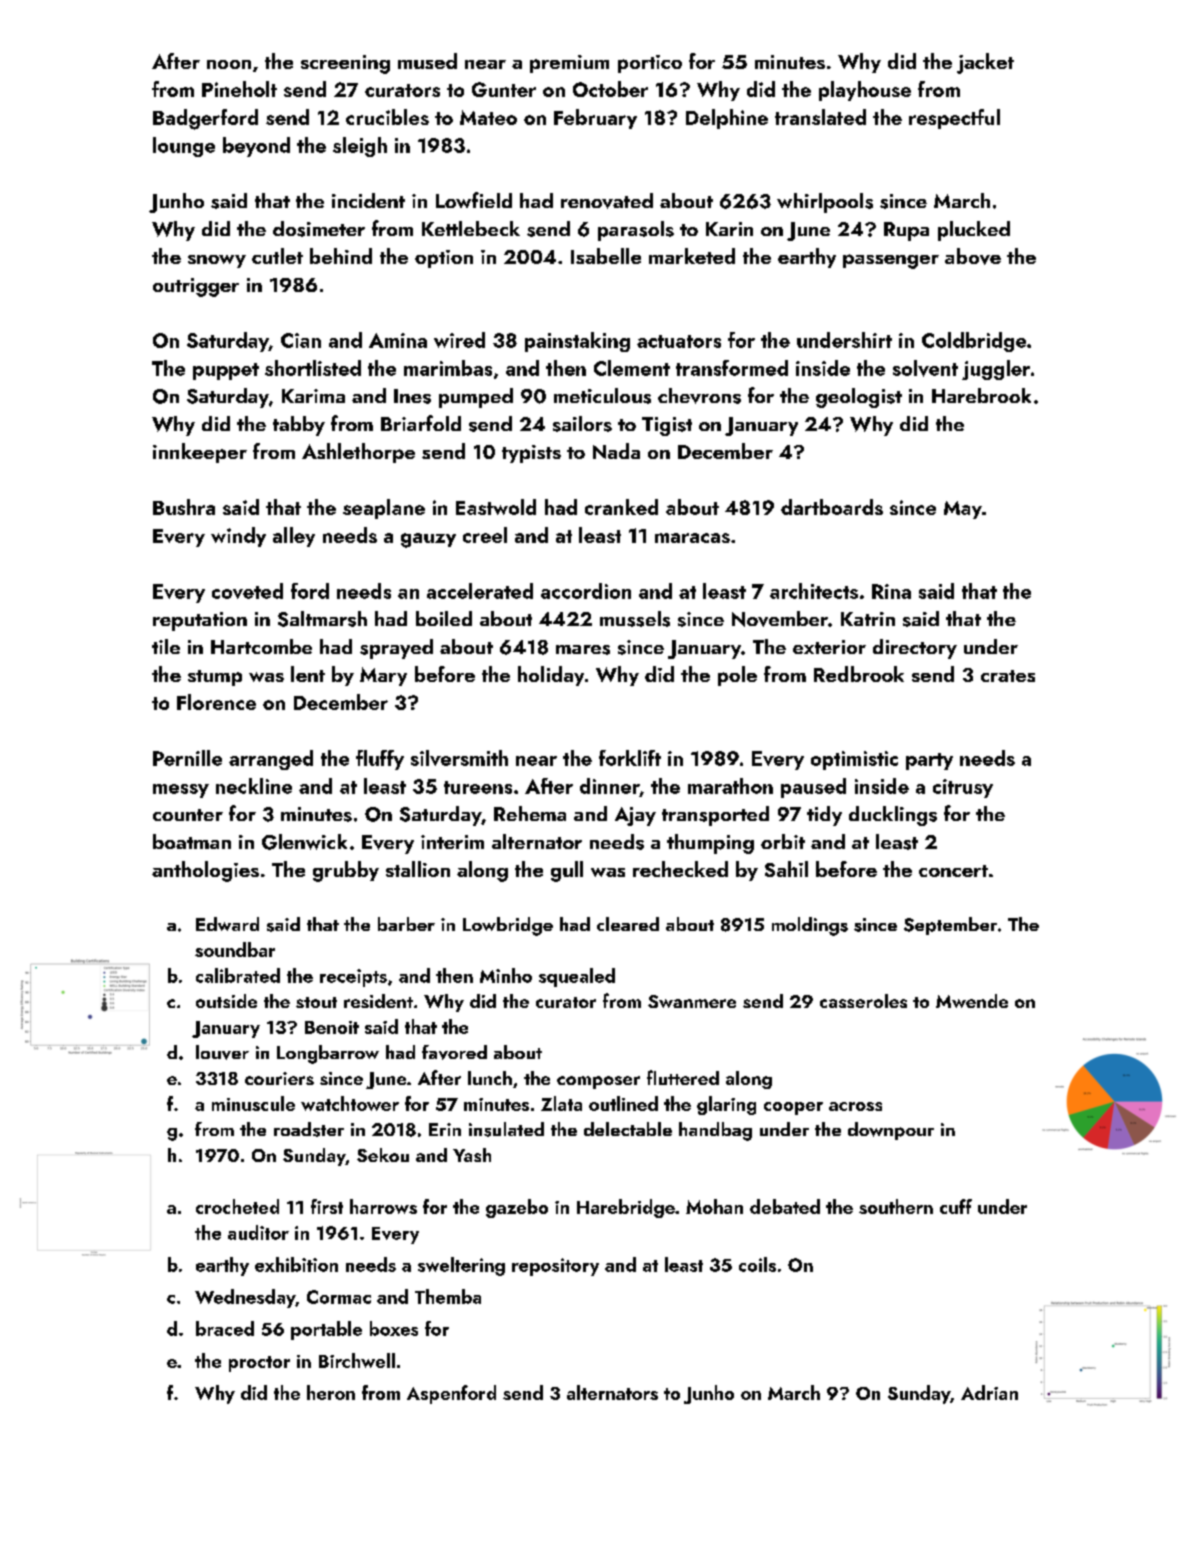 This document has height=1549, width=1197. I want to click on across, so click(855, 1106).
